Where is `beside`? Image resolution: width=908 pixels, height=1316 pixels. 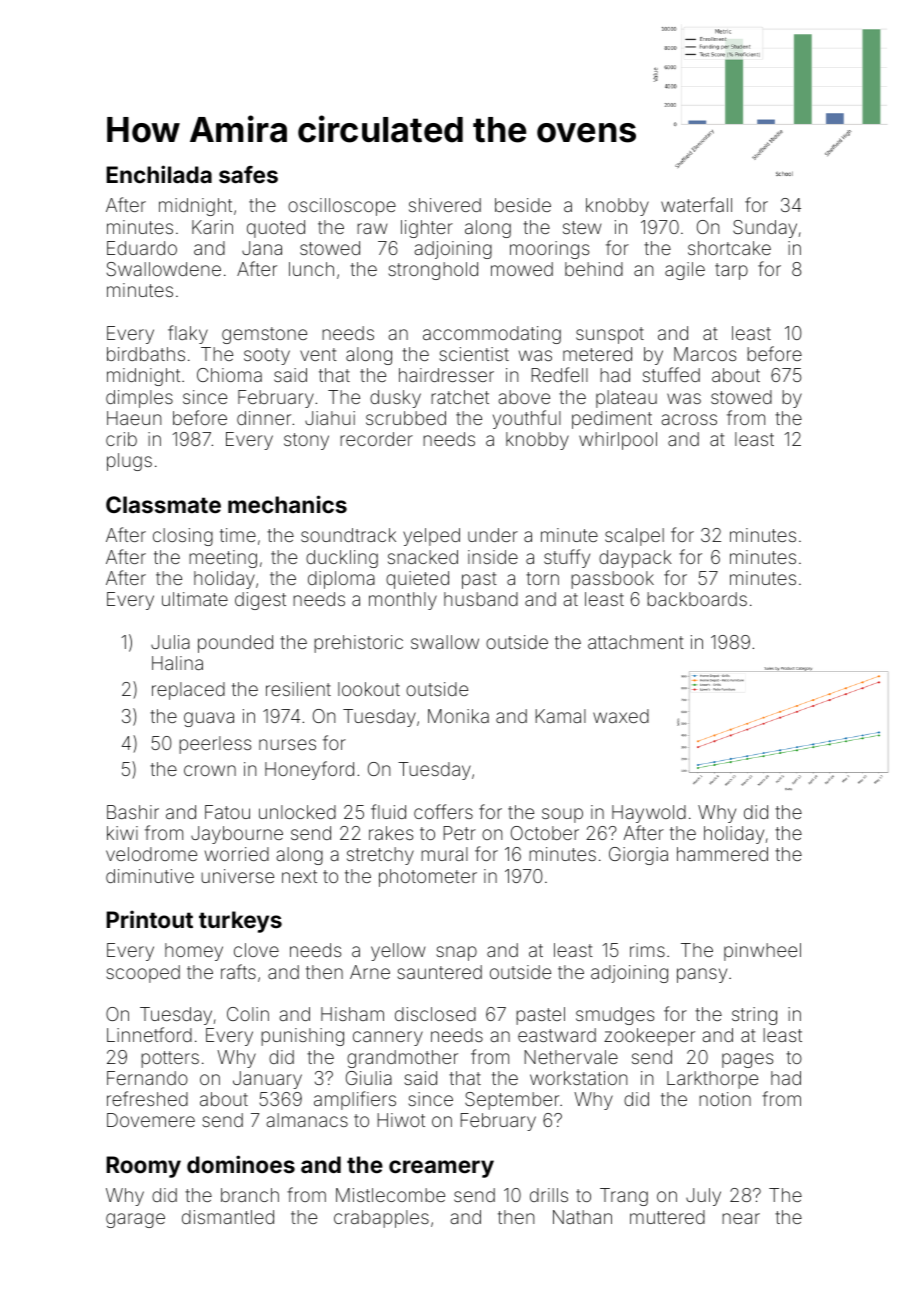 beside is located at coordinates (523, 205).
